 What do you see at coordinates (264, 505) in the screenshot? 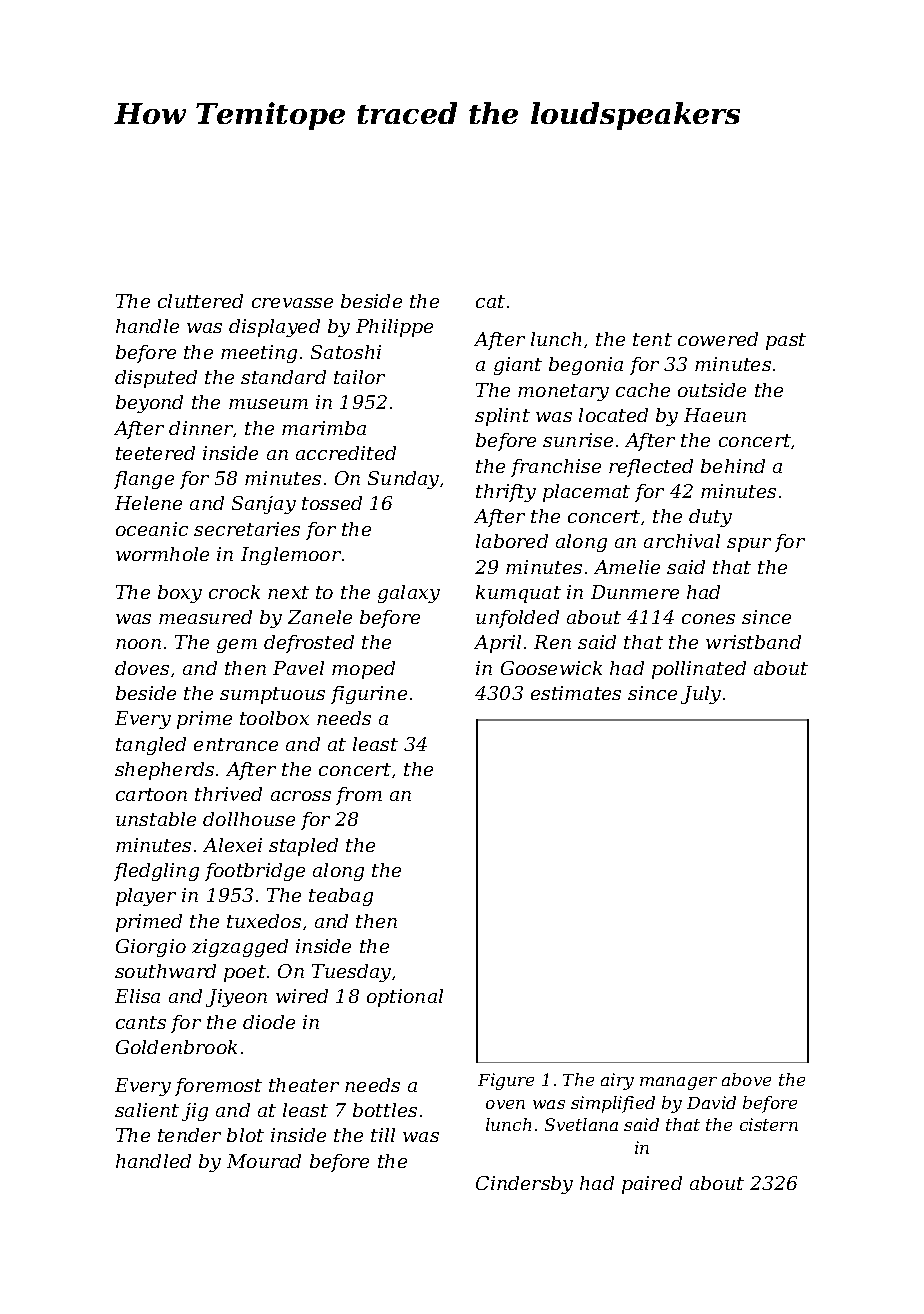
I see `Sanjay` at bounding box center [264, 505].
